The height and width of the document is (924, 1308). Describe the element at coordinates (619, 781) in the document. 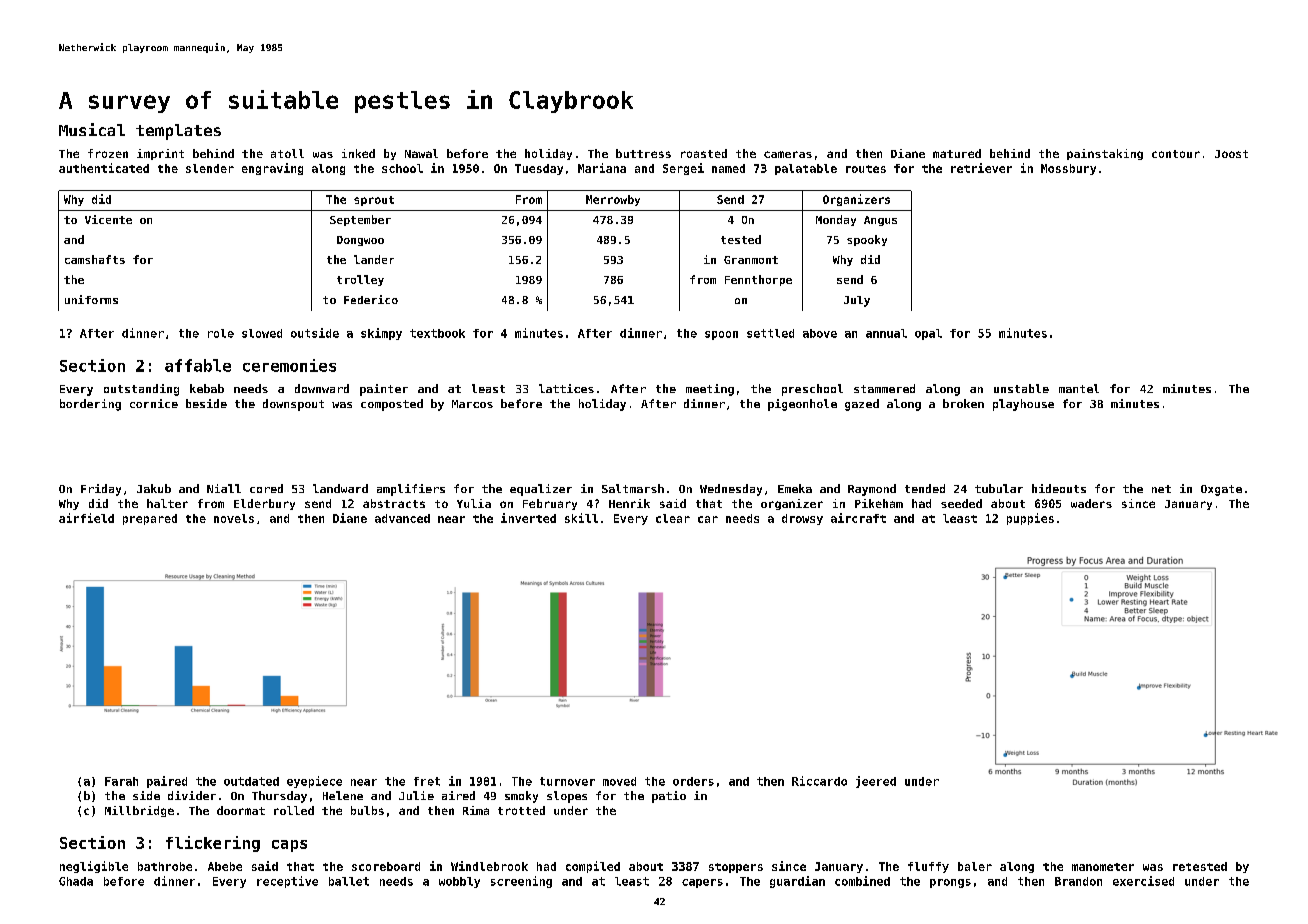

I see `moved` at that location.
